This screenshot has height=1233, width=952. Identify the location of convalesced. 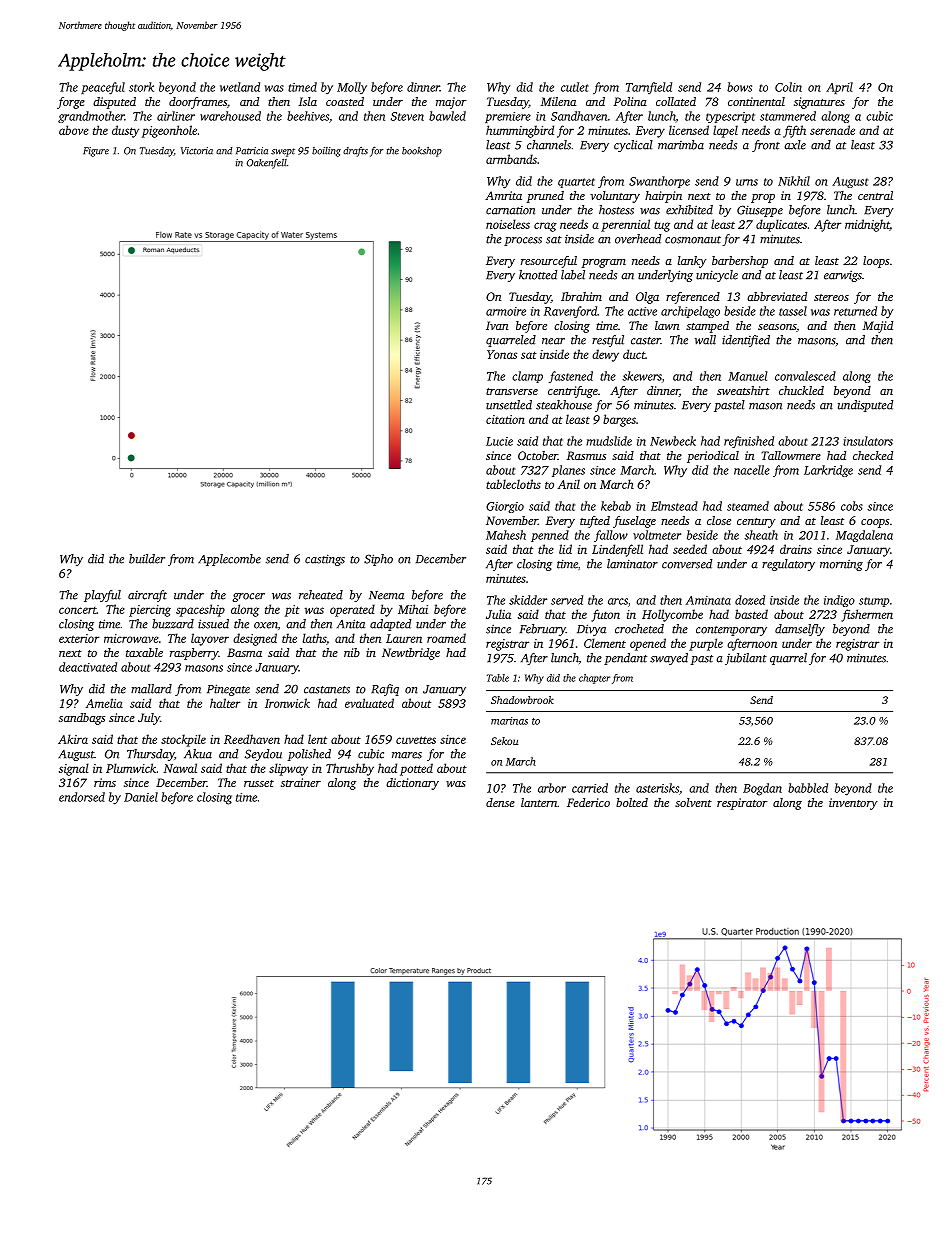
(805, 376).
